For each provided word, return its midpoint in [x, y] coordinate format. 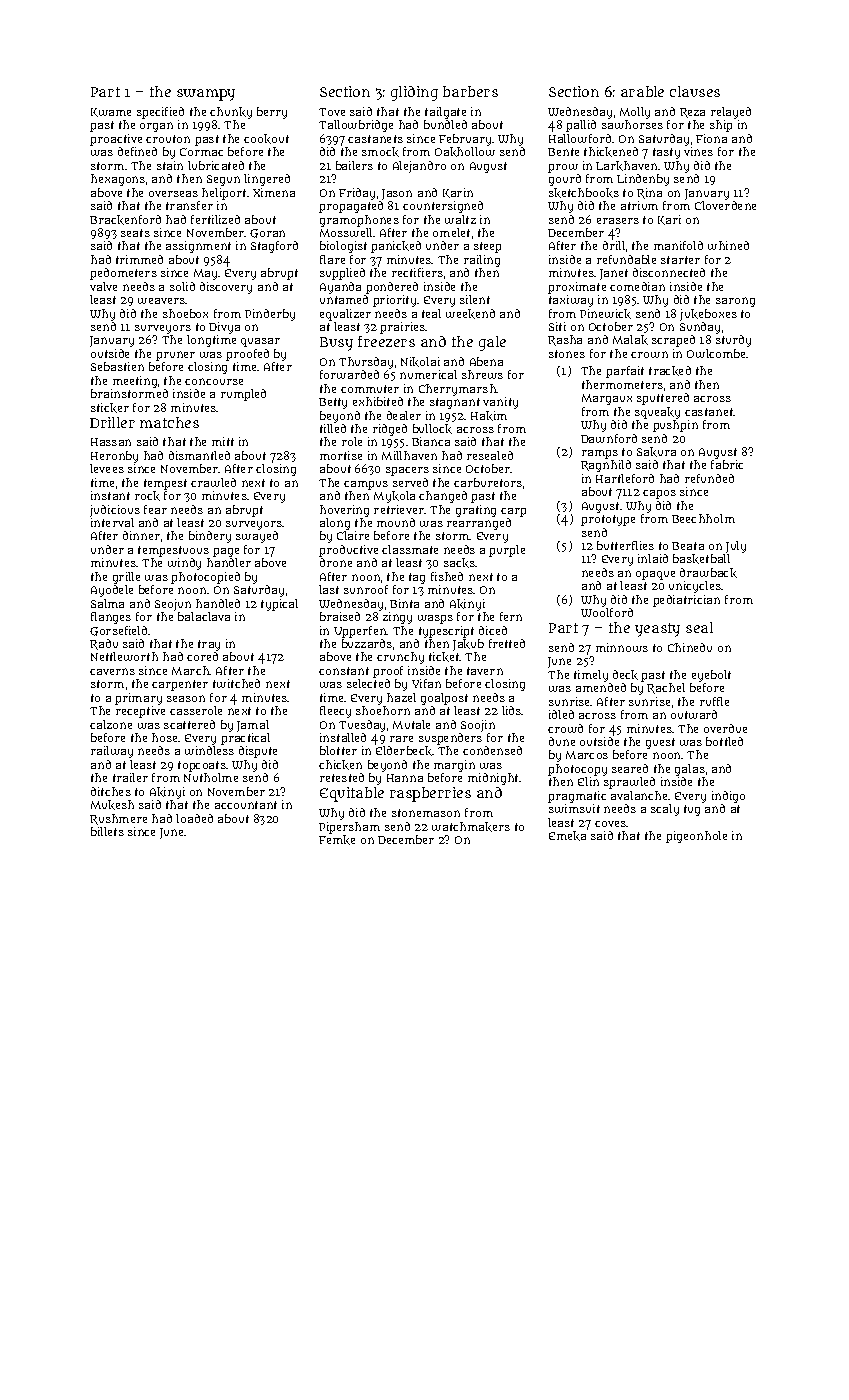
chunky [231, 113]
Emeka [567, 836]
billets [107, 831]
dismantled [199, 455]
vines [698, 151]
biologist [343, 247]
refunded [709, 478]
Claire [353, 535]
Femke [337, 840]
